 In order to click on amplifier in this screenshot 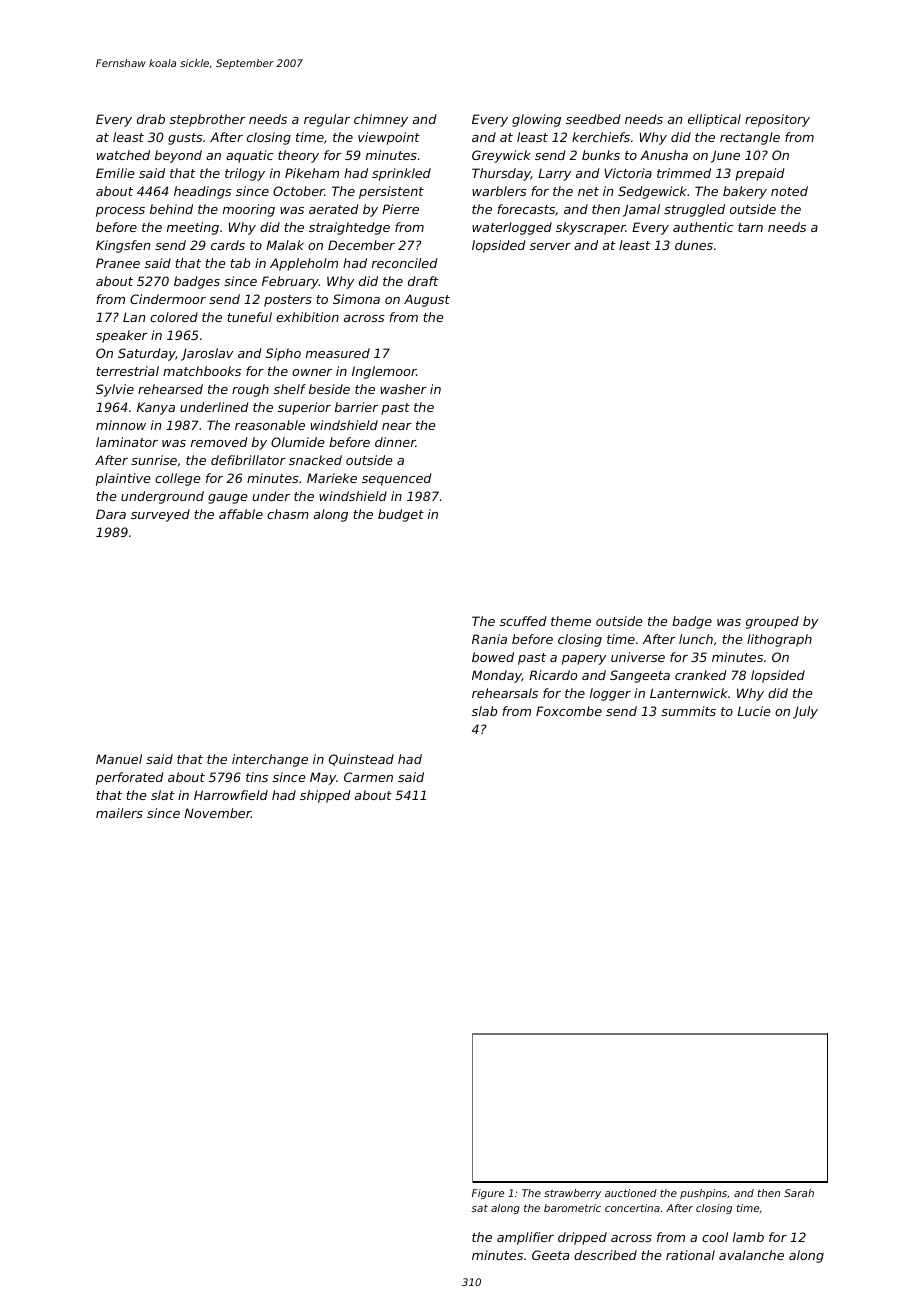, I will do `click(525, 1238)`.
